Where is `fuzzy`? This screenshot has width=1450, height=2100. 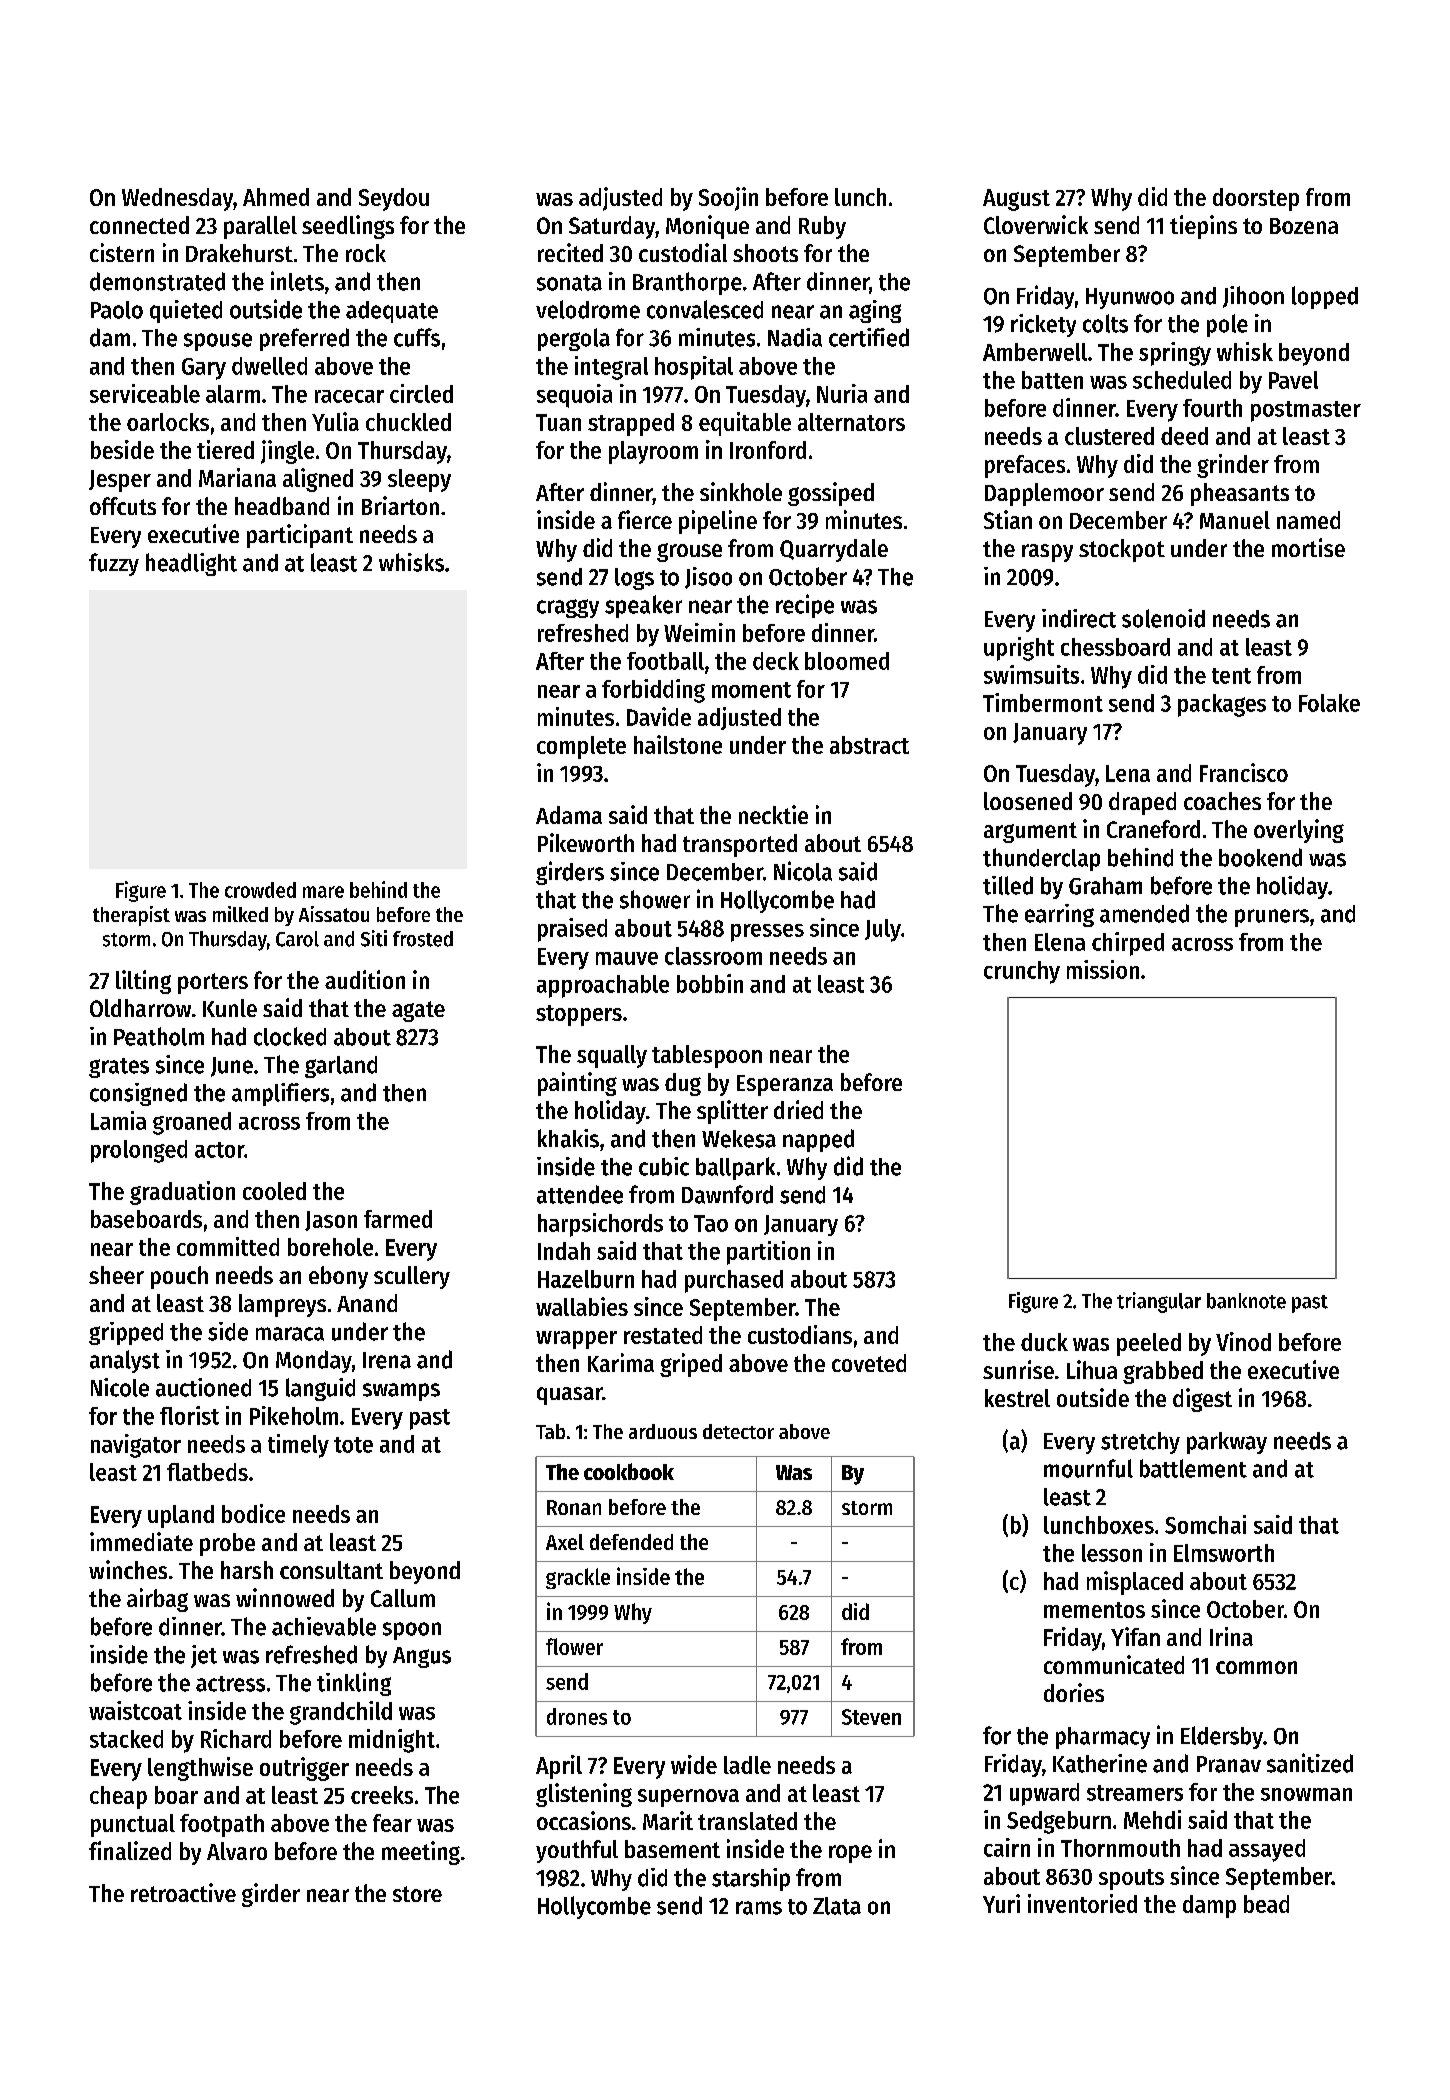
fuzzy is located at coordinates (114, 564).
